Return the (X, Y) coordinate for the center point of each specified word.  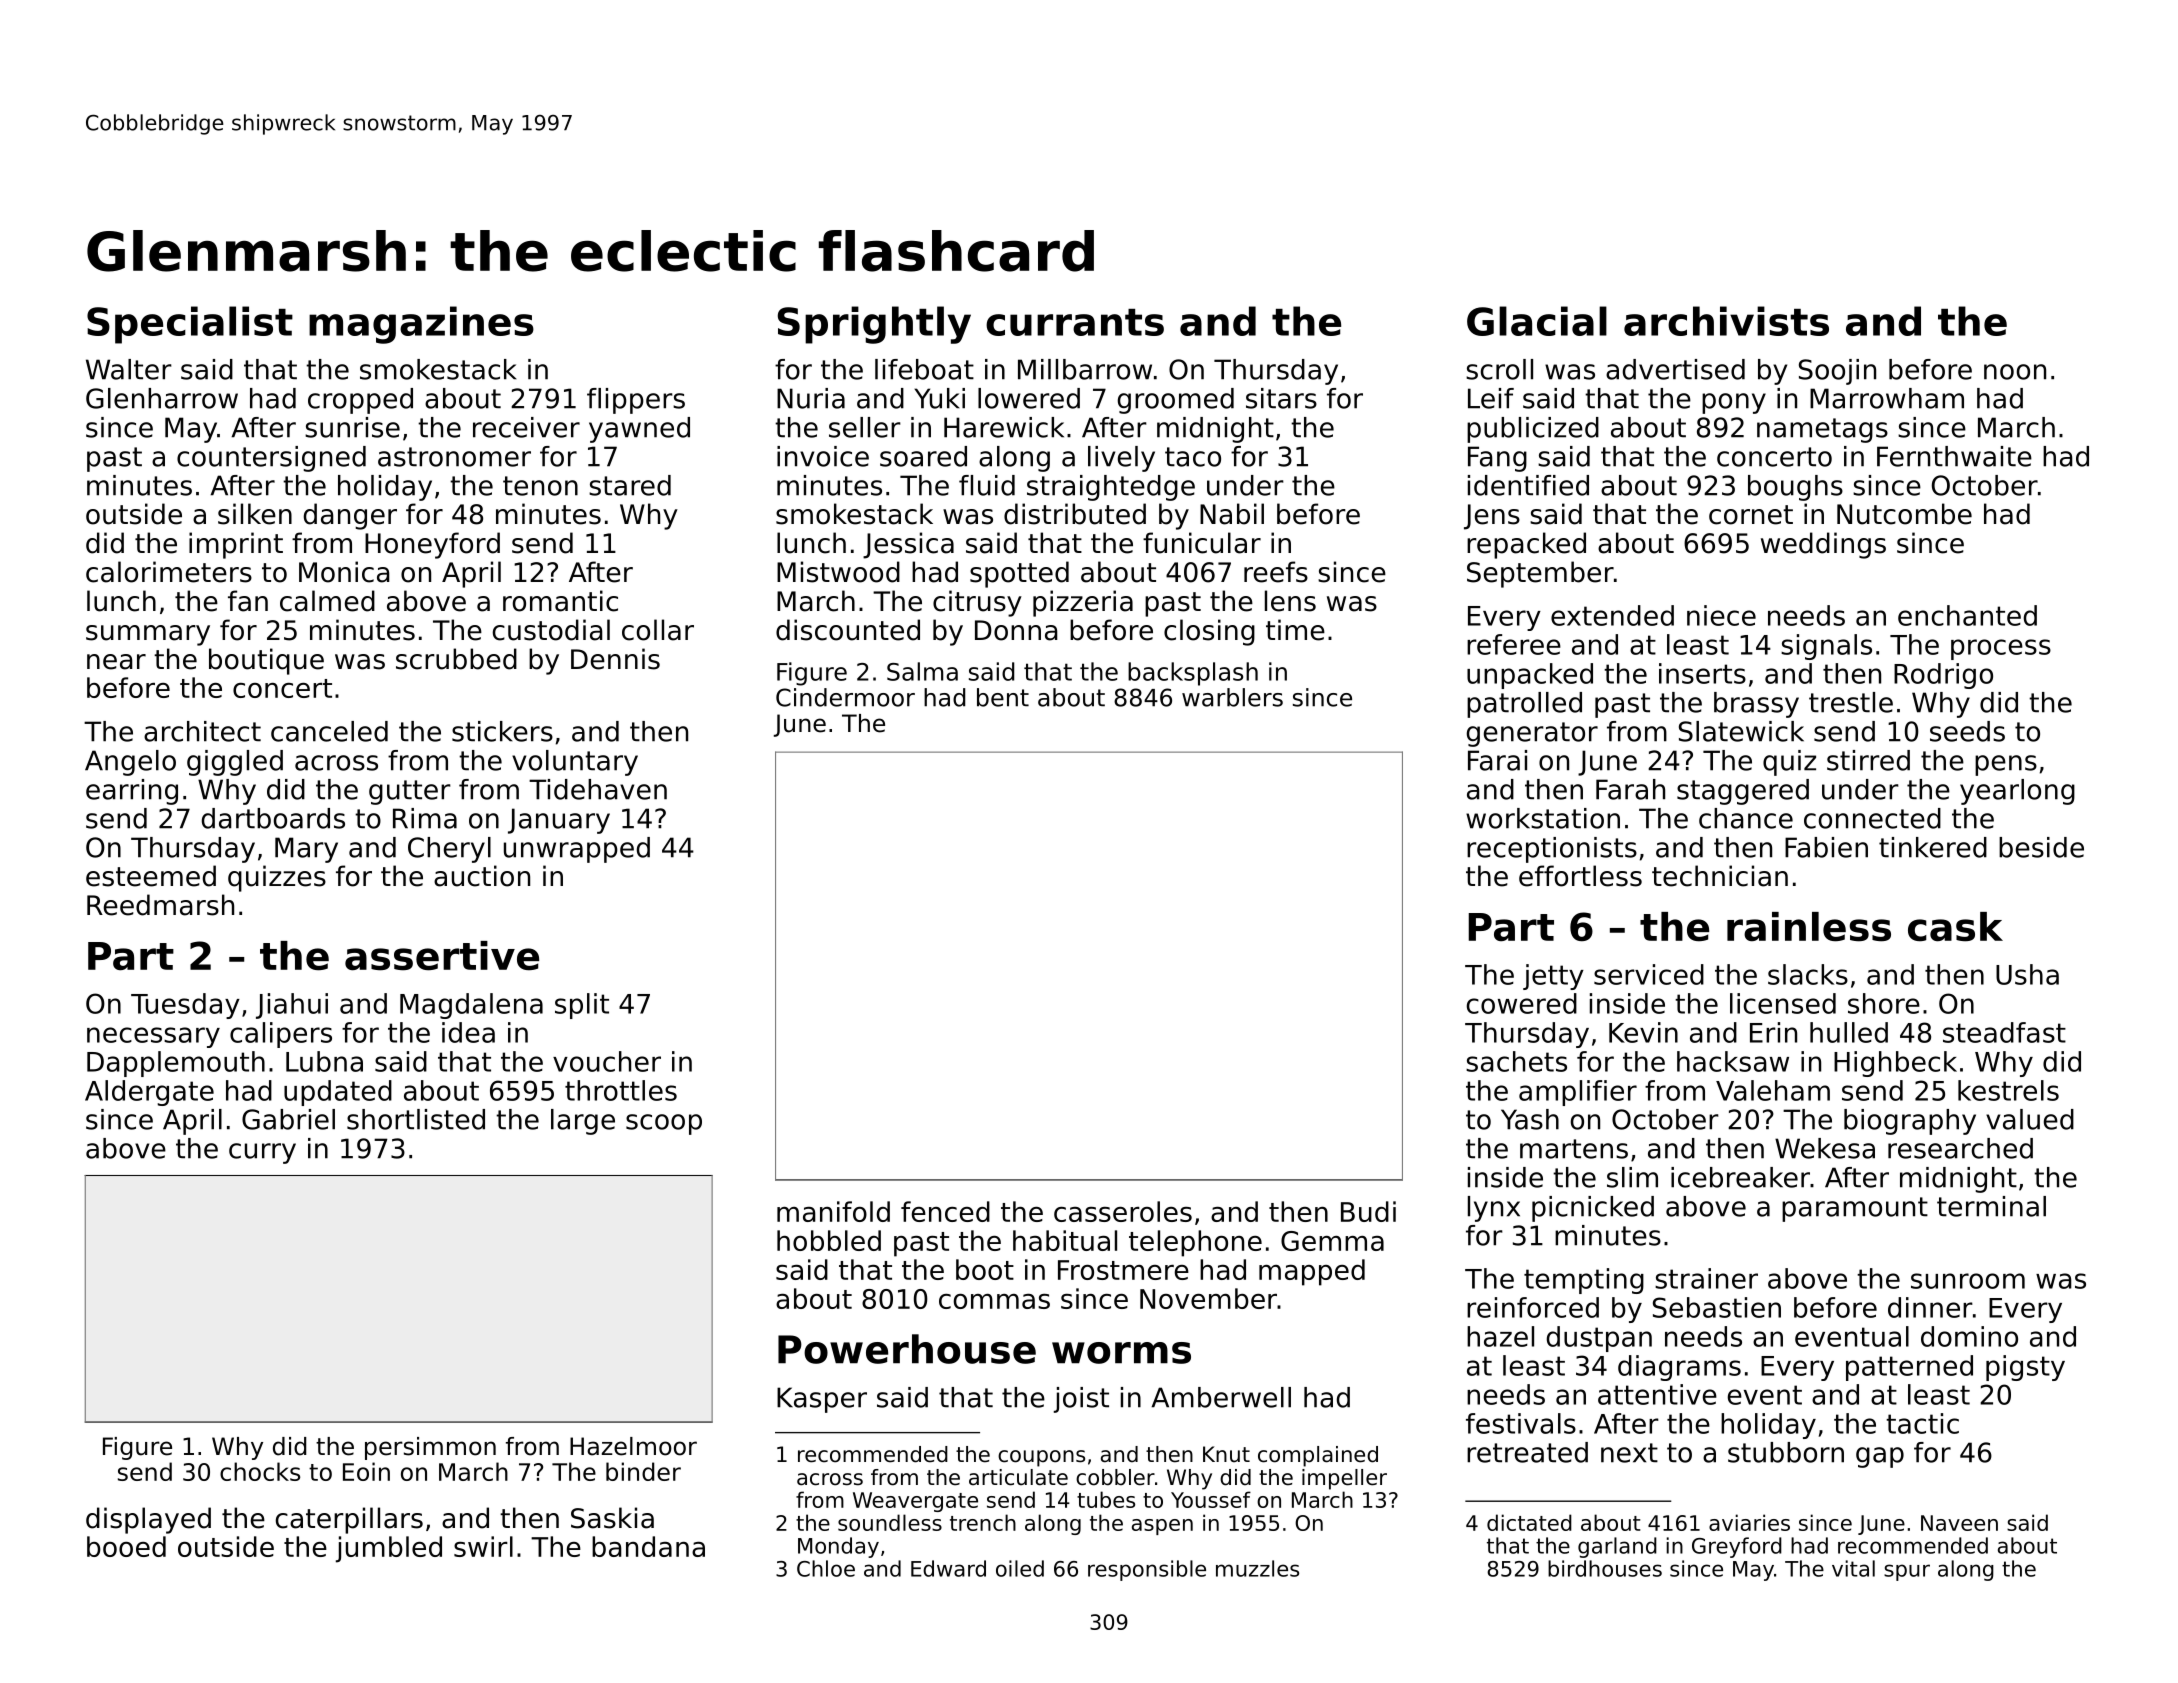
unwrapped (577, 850)
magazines (421, 325)
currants (1075, 322)
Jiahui (292, 1006)
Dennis (615, 659)
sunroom (1968, 1281)
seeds (1967, 731)
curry (262, 1153)
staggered (1743, 792)
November (1208, 1298)
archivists (1726, 321)
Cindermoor (845, 697)
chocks (260, 1471)
